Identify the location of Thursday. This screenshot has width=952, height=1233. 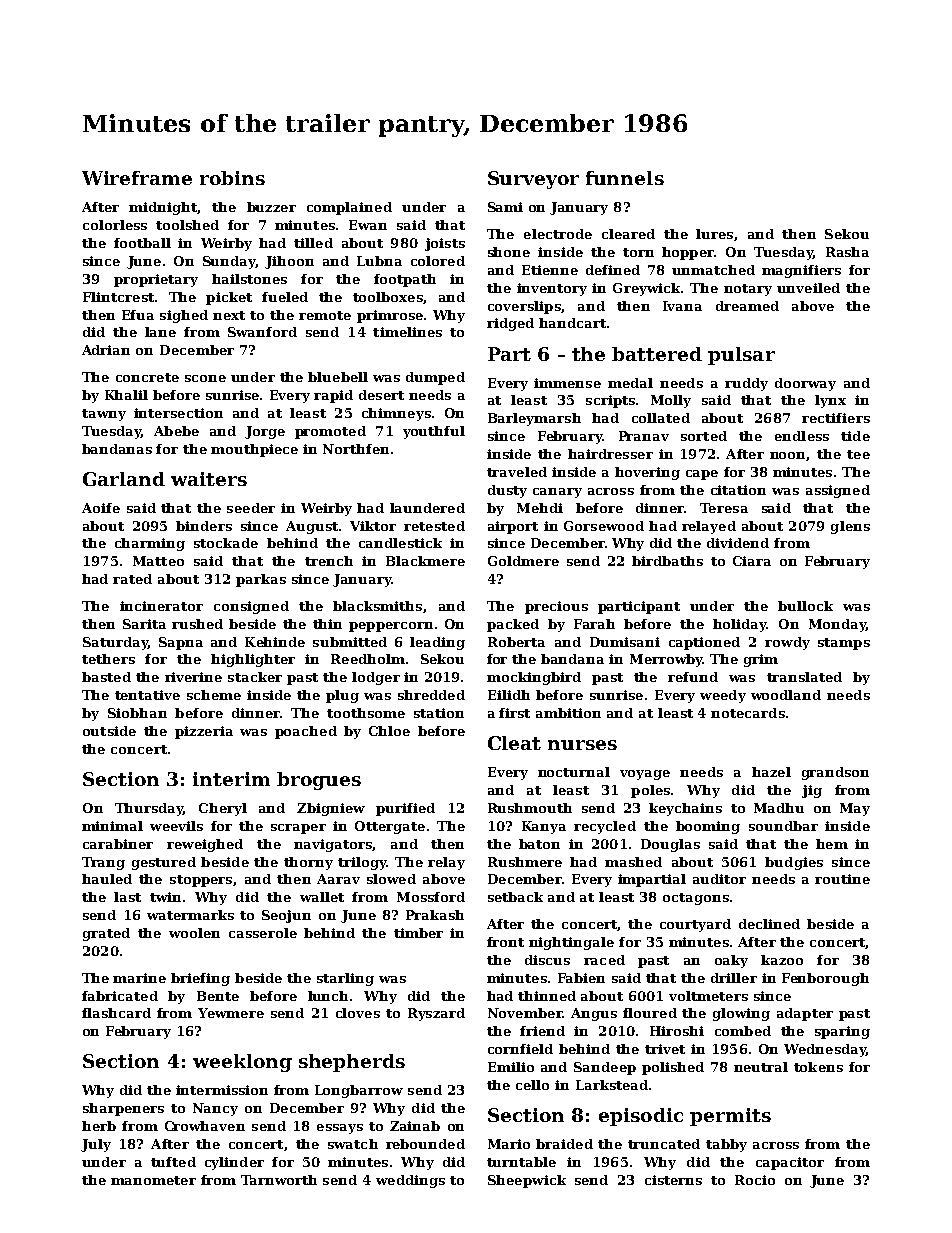
(149, 809).
